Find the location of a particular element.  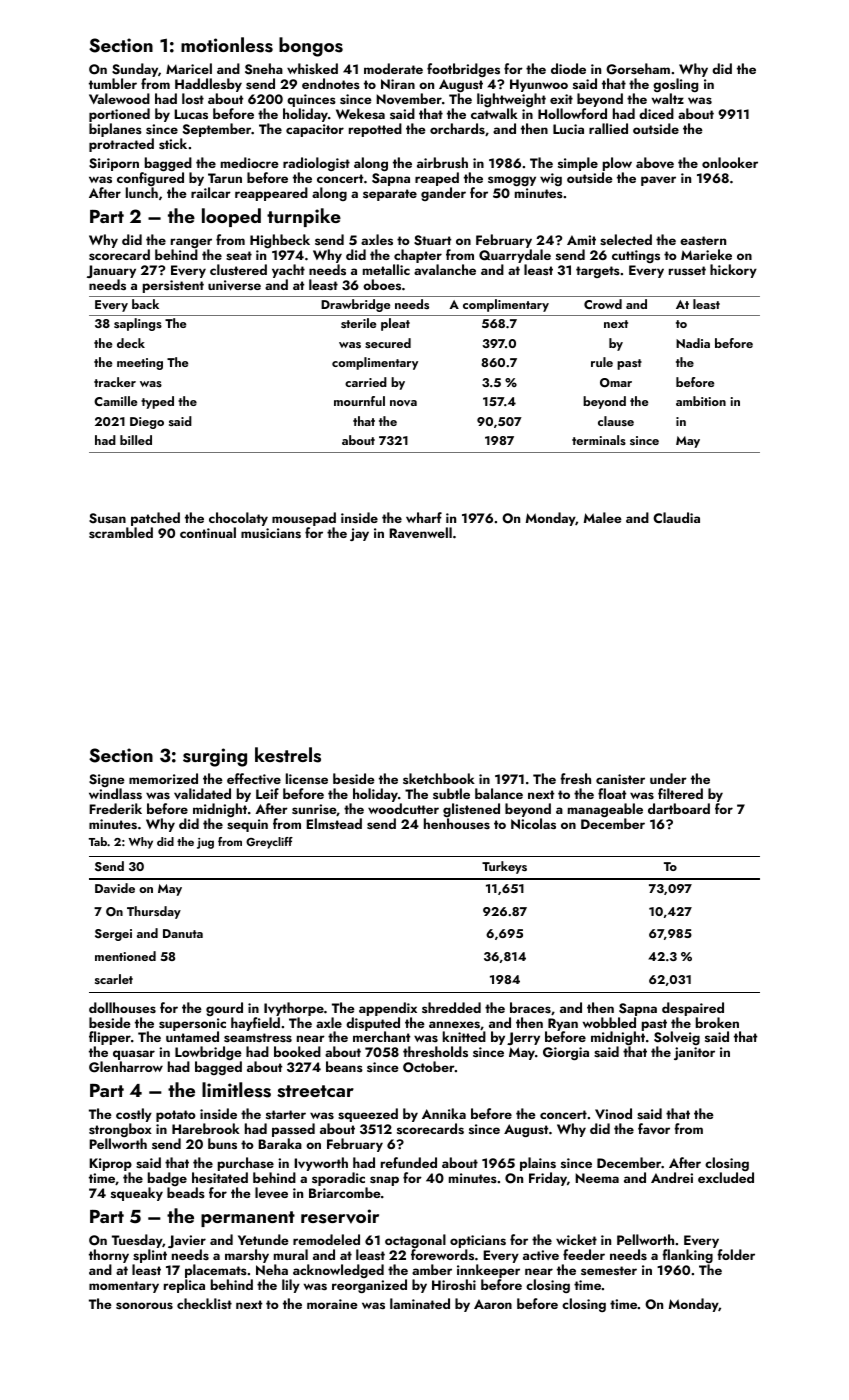

yacht is located at coordinates (288, 271).
